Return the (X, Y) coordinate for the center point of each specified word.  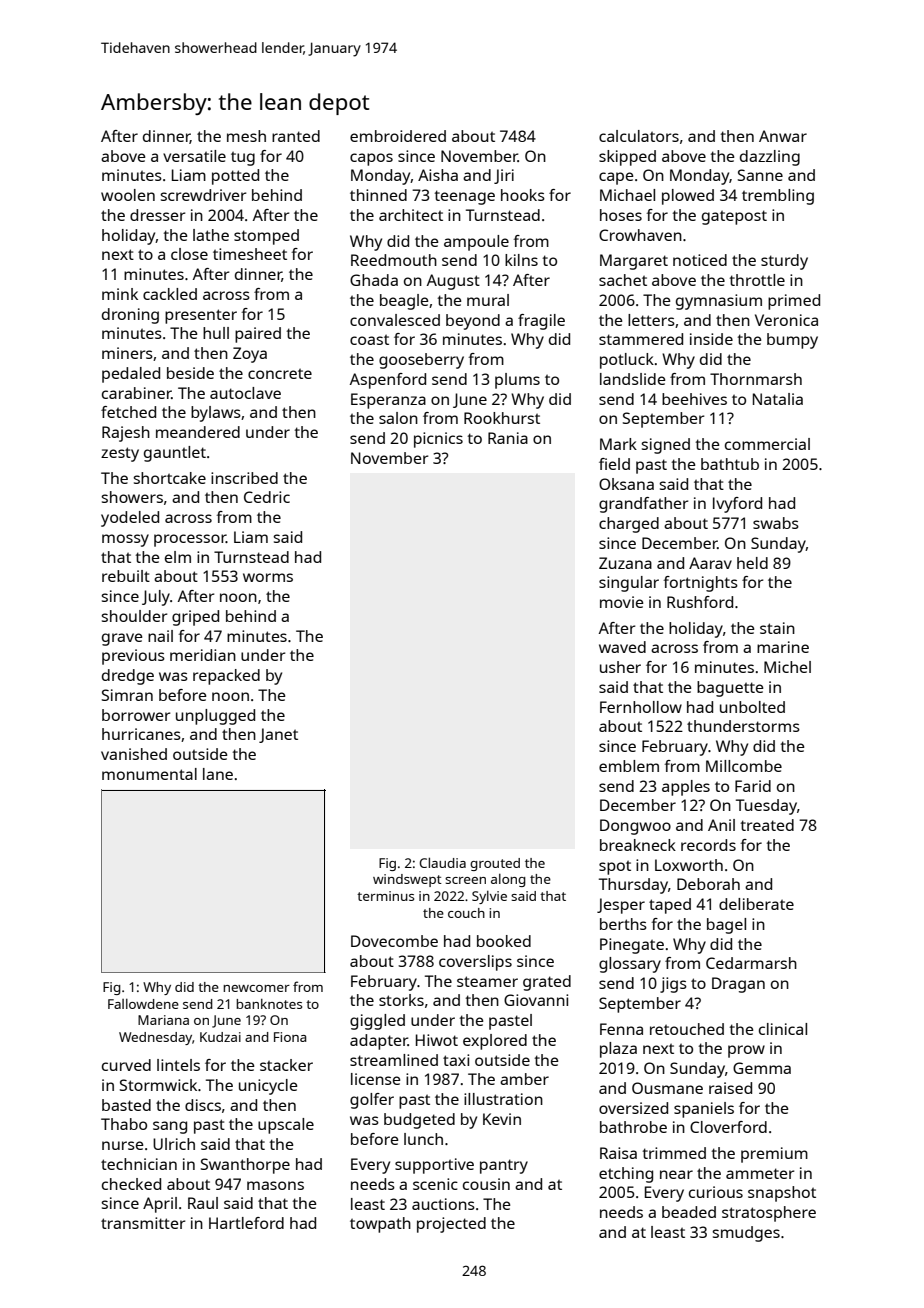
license (376, 1079)
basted (126, 1105)
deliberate (756, 904)
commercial (767, 444)
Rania (508, 438)
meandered (198, 432)
